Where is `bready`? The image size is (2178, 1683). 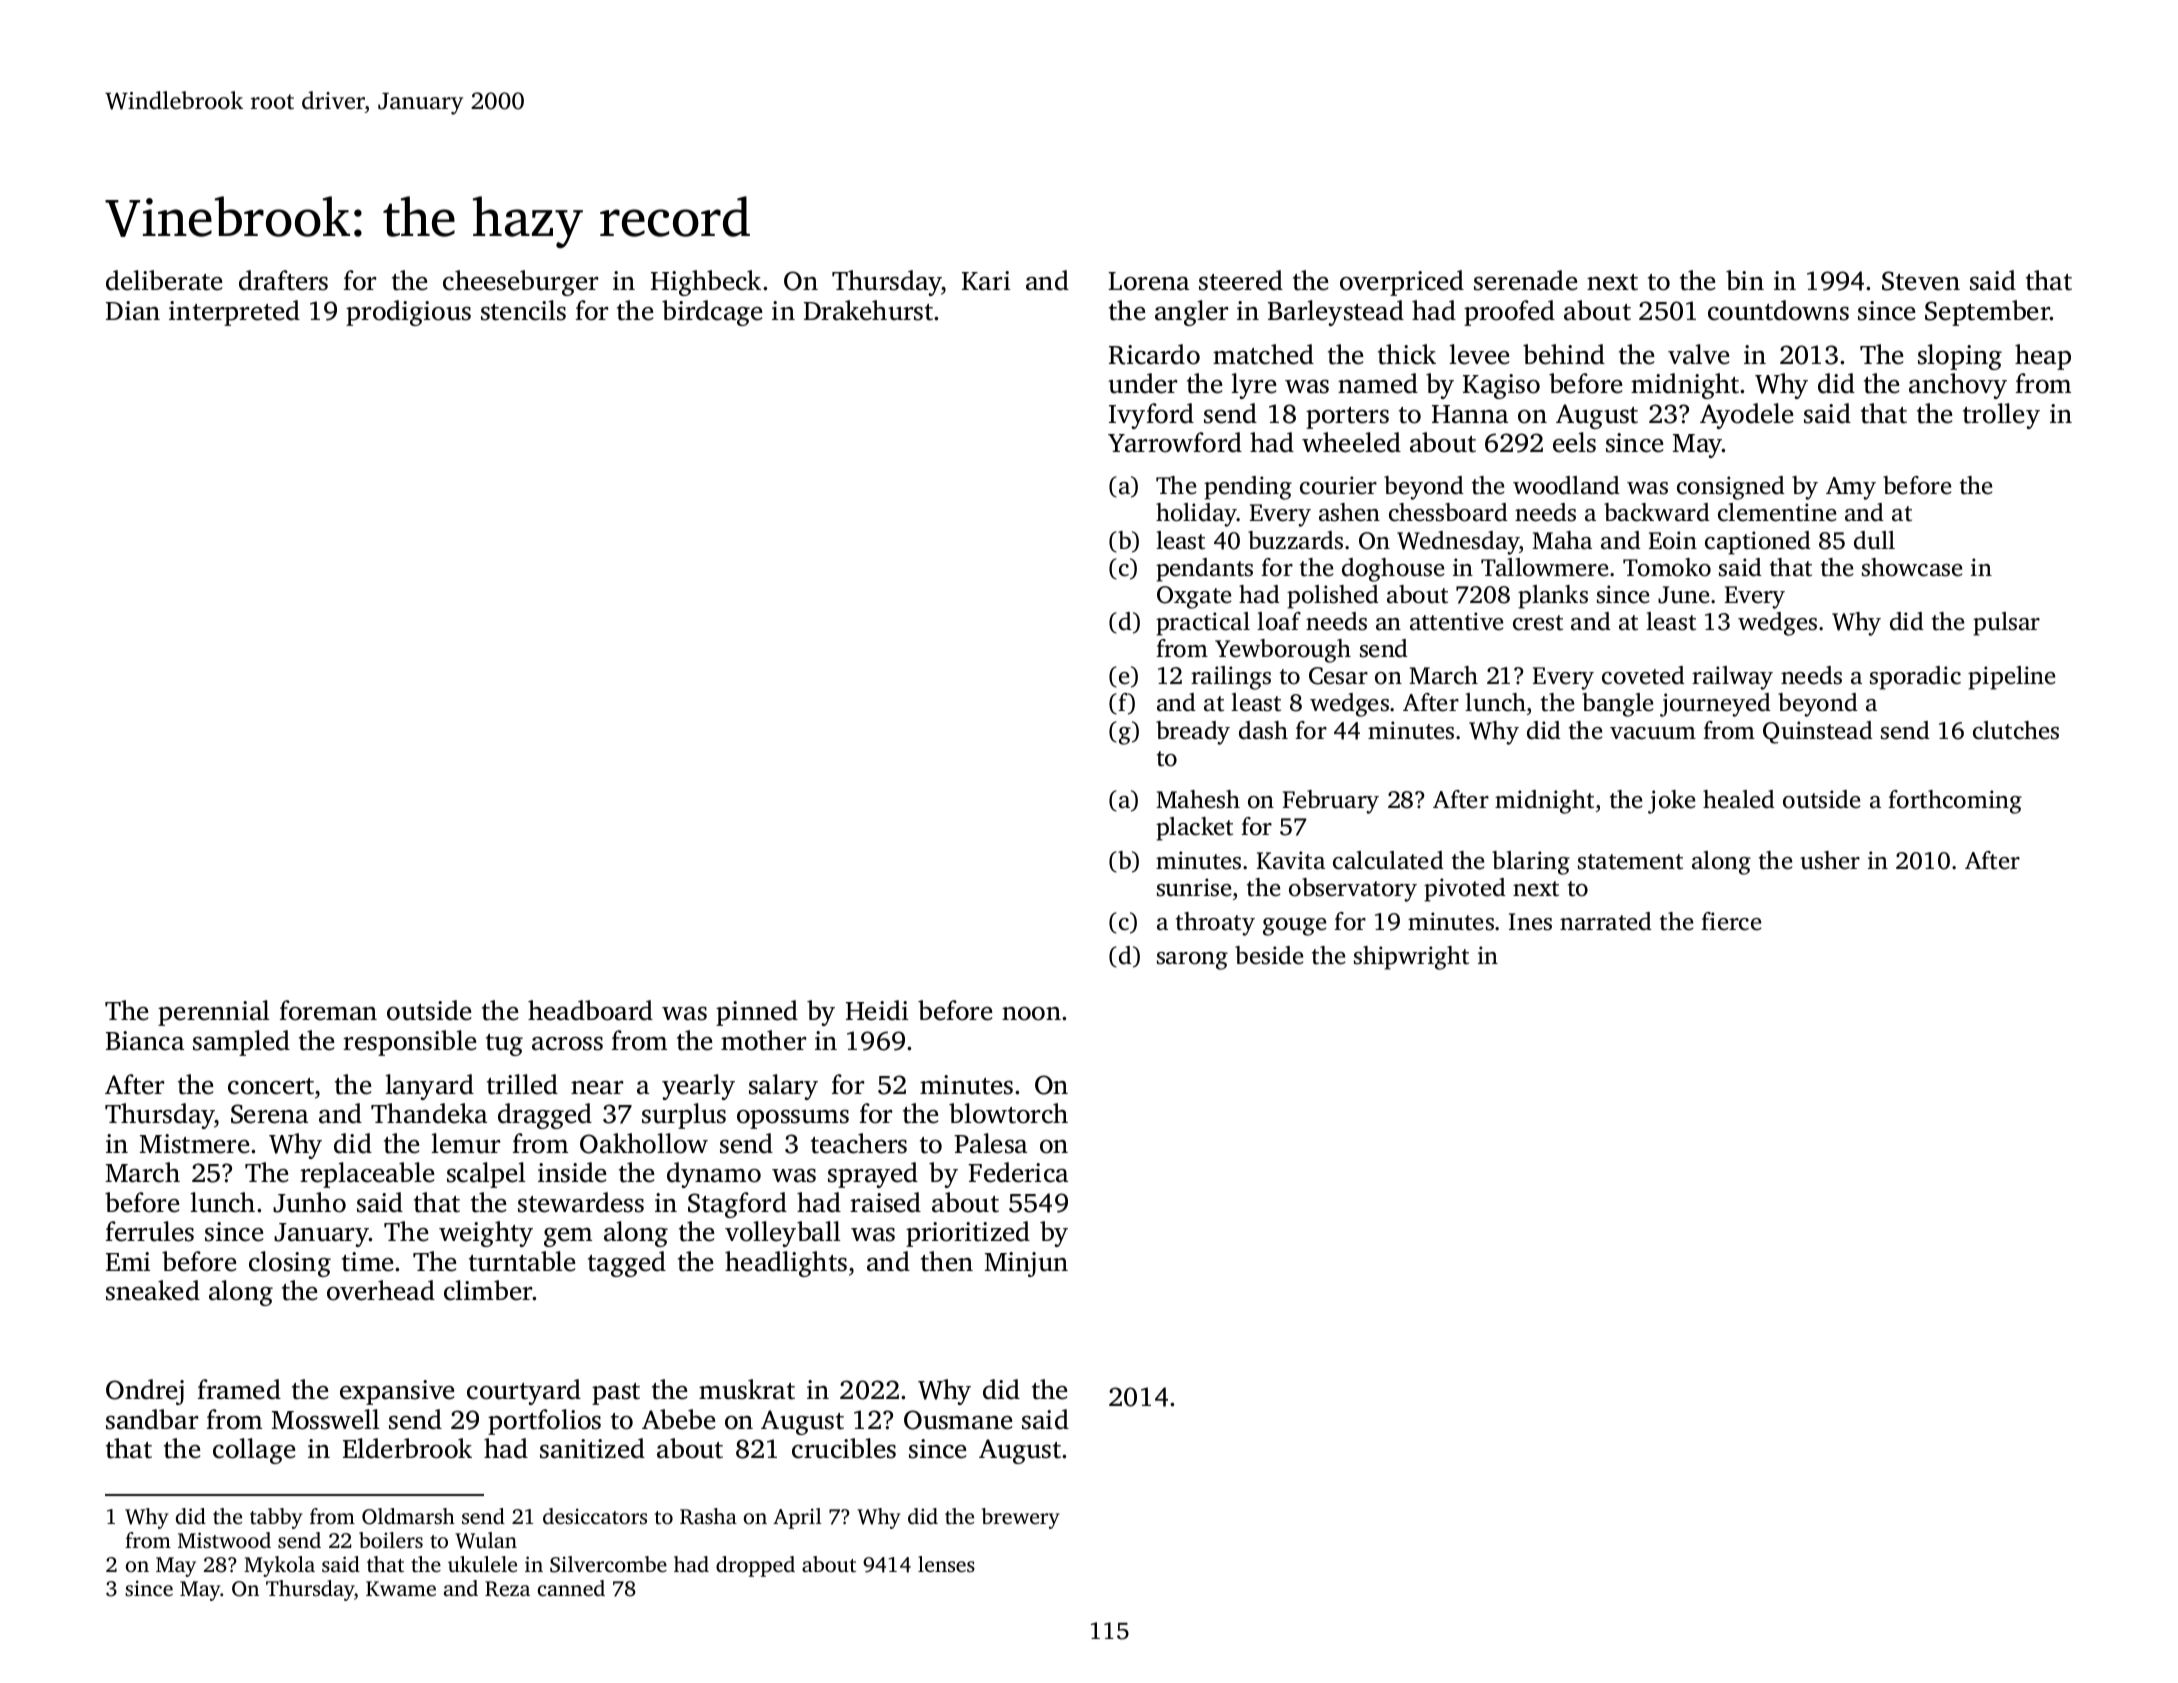
bready is located at coordinates (1193, 733).
